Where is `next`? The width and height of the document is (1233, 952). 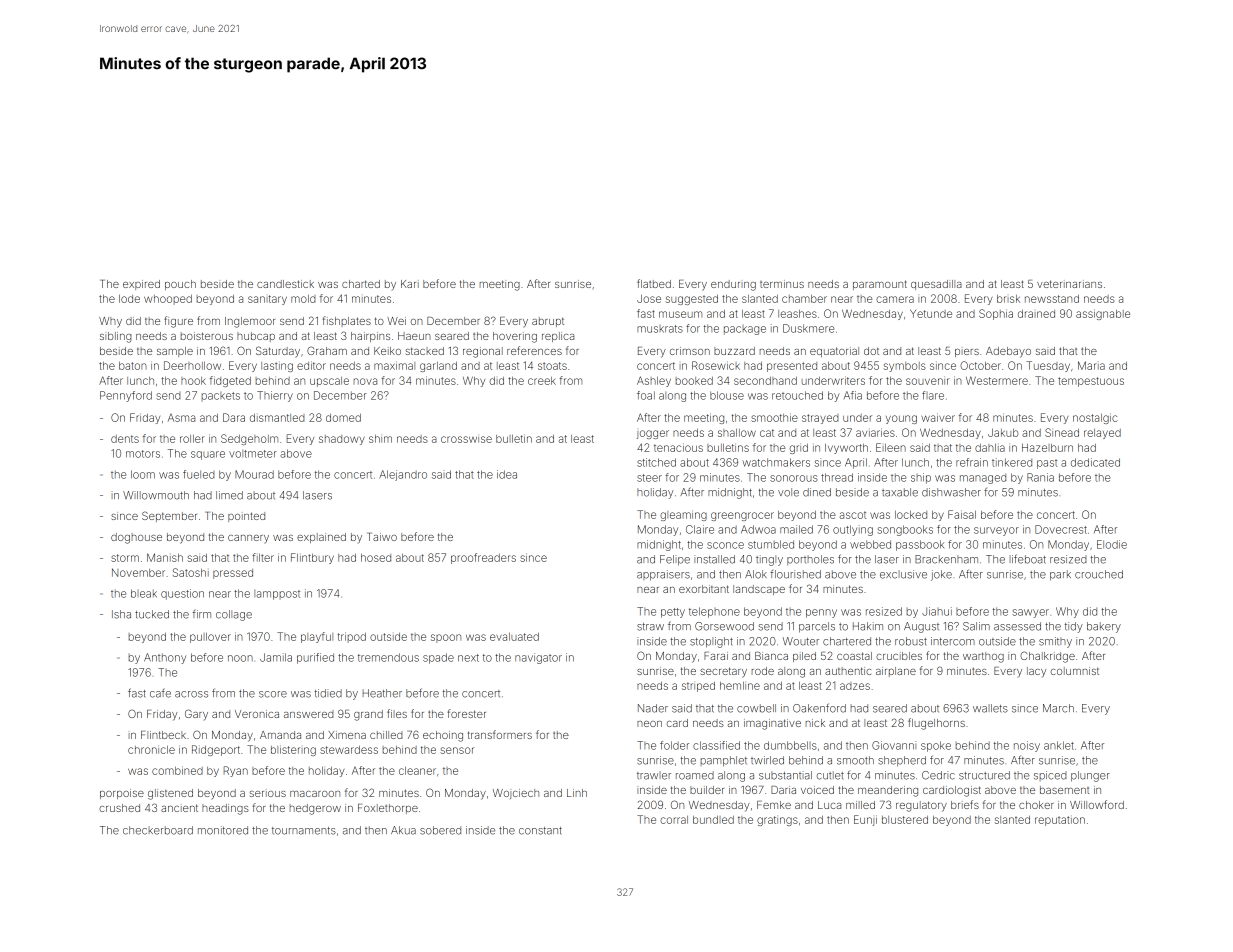
next is located at coordinates (468, 658).
